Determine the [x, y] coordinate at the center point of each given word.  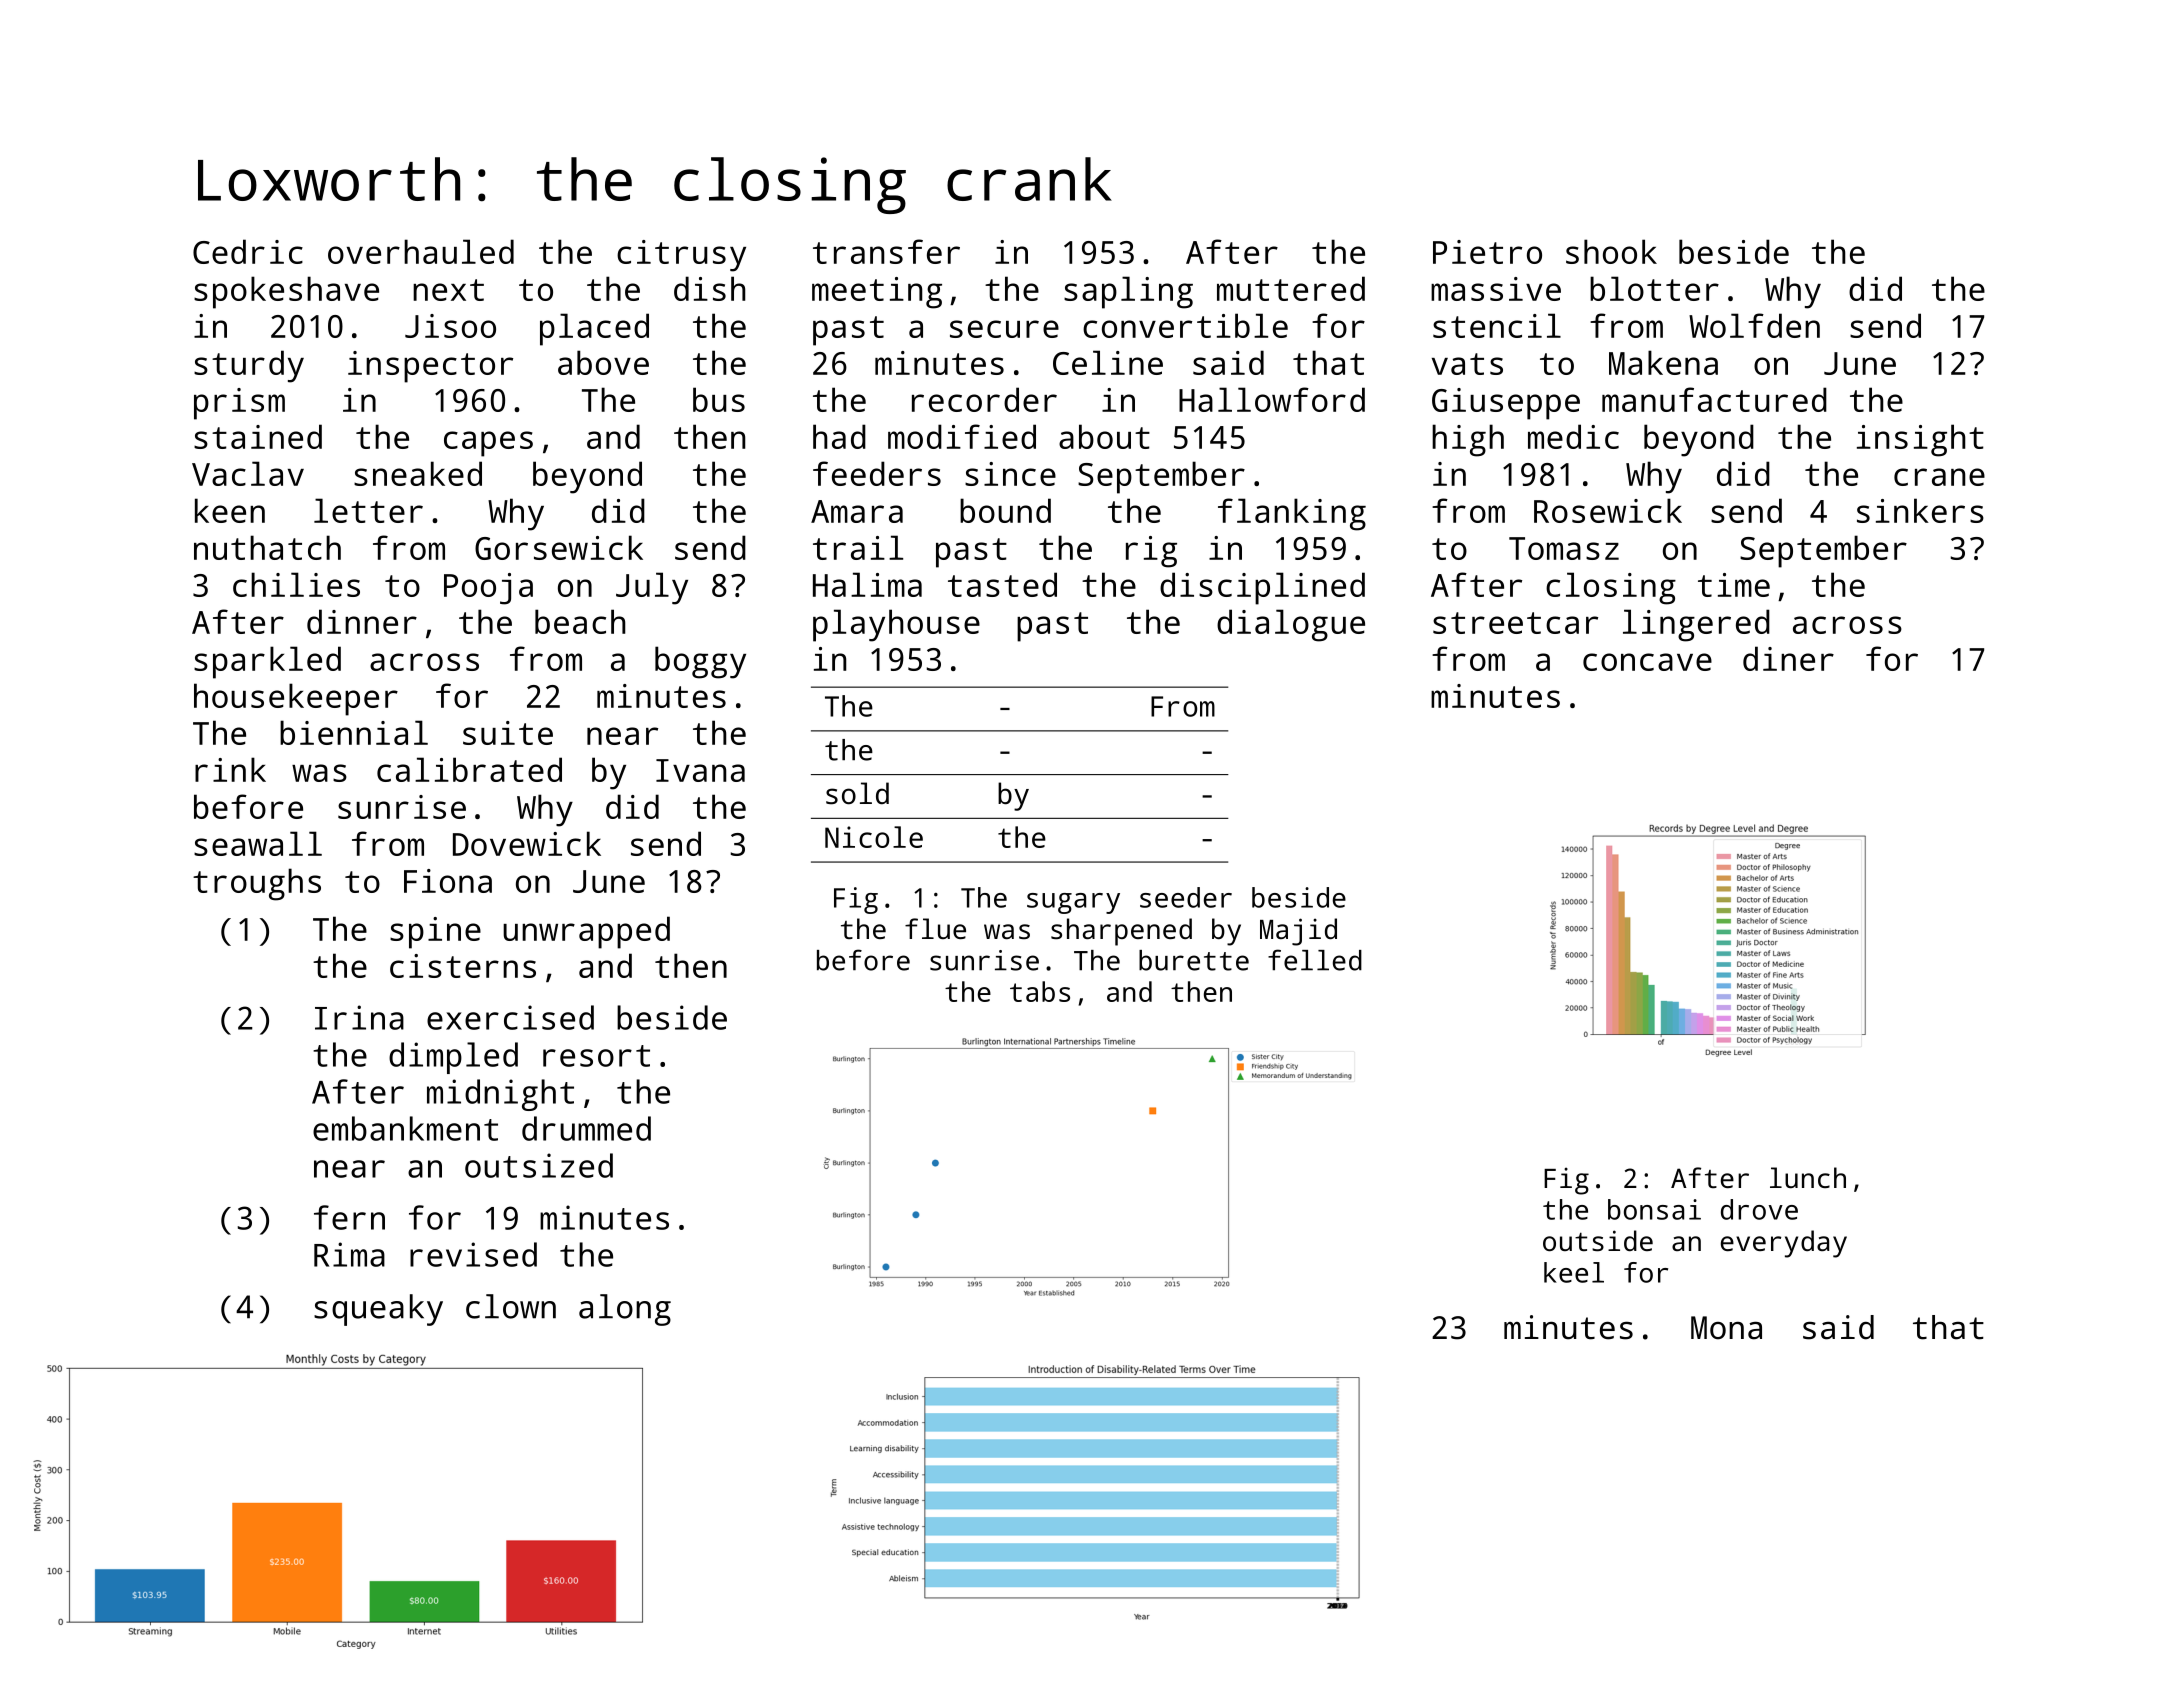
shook [1611, 251]
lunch [1808, 1177]
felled [1315, 960]
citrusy [681, 256]
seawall [258, 843]
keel [1574, 1272]
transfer [886, 251]
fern [349, 1217]
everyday [1784, 1244]
